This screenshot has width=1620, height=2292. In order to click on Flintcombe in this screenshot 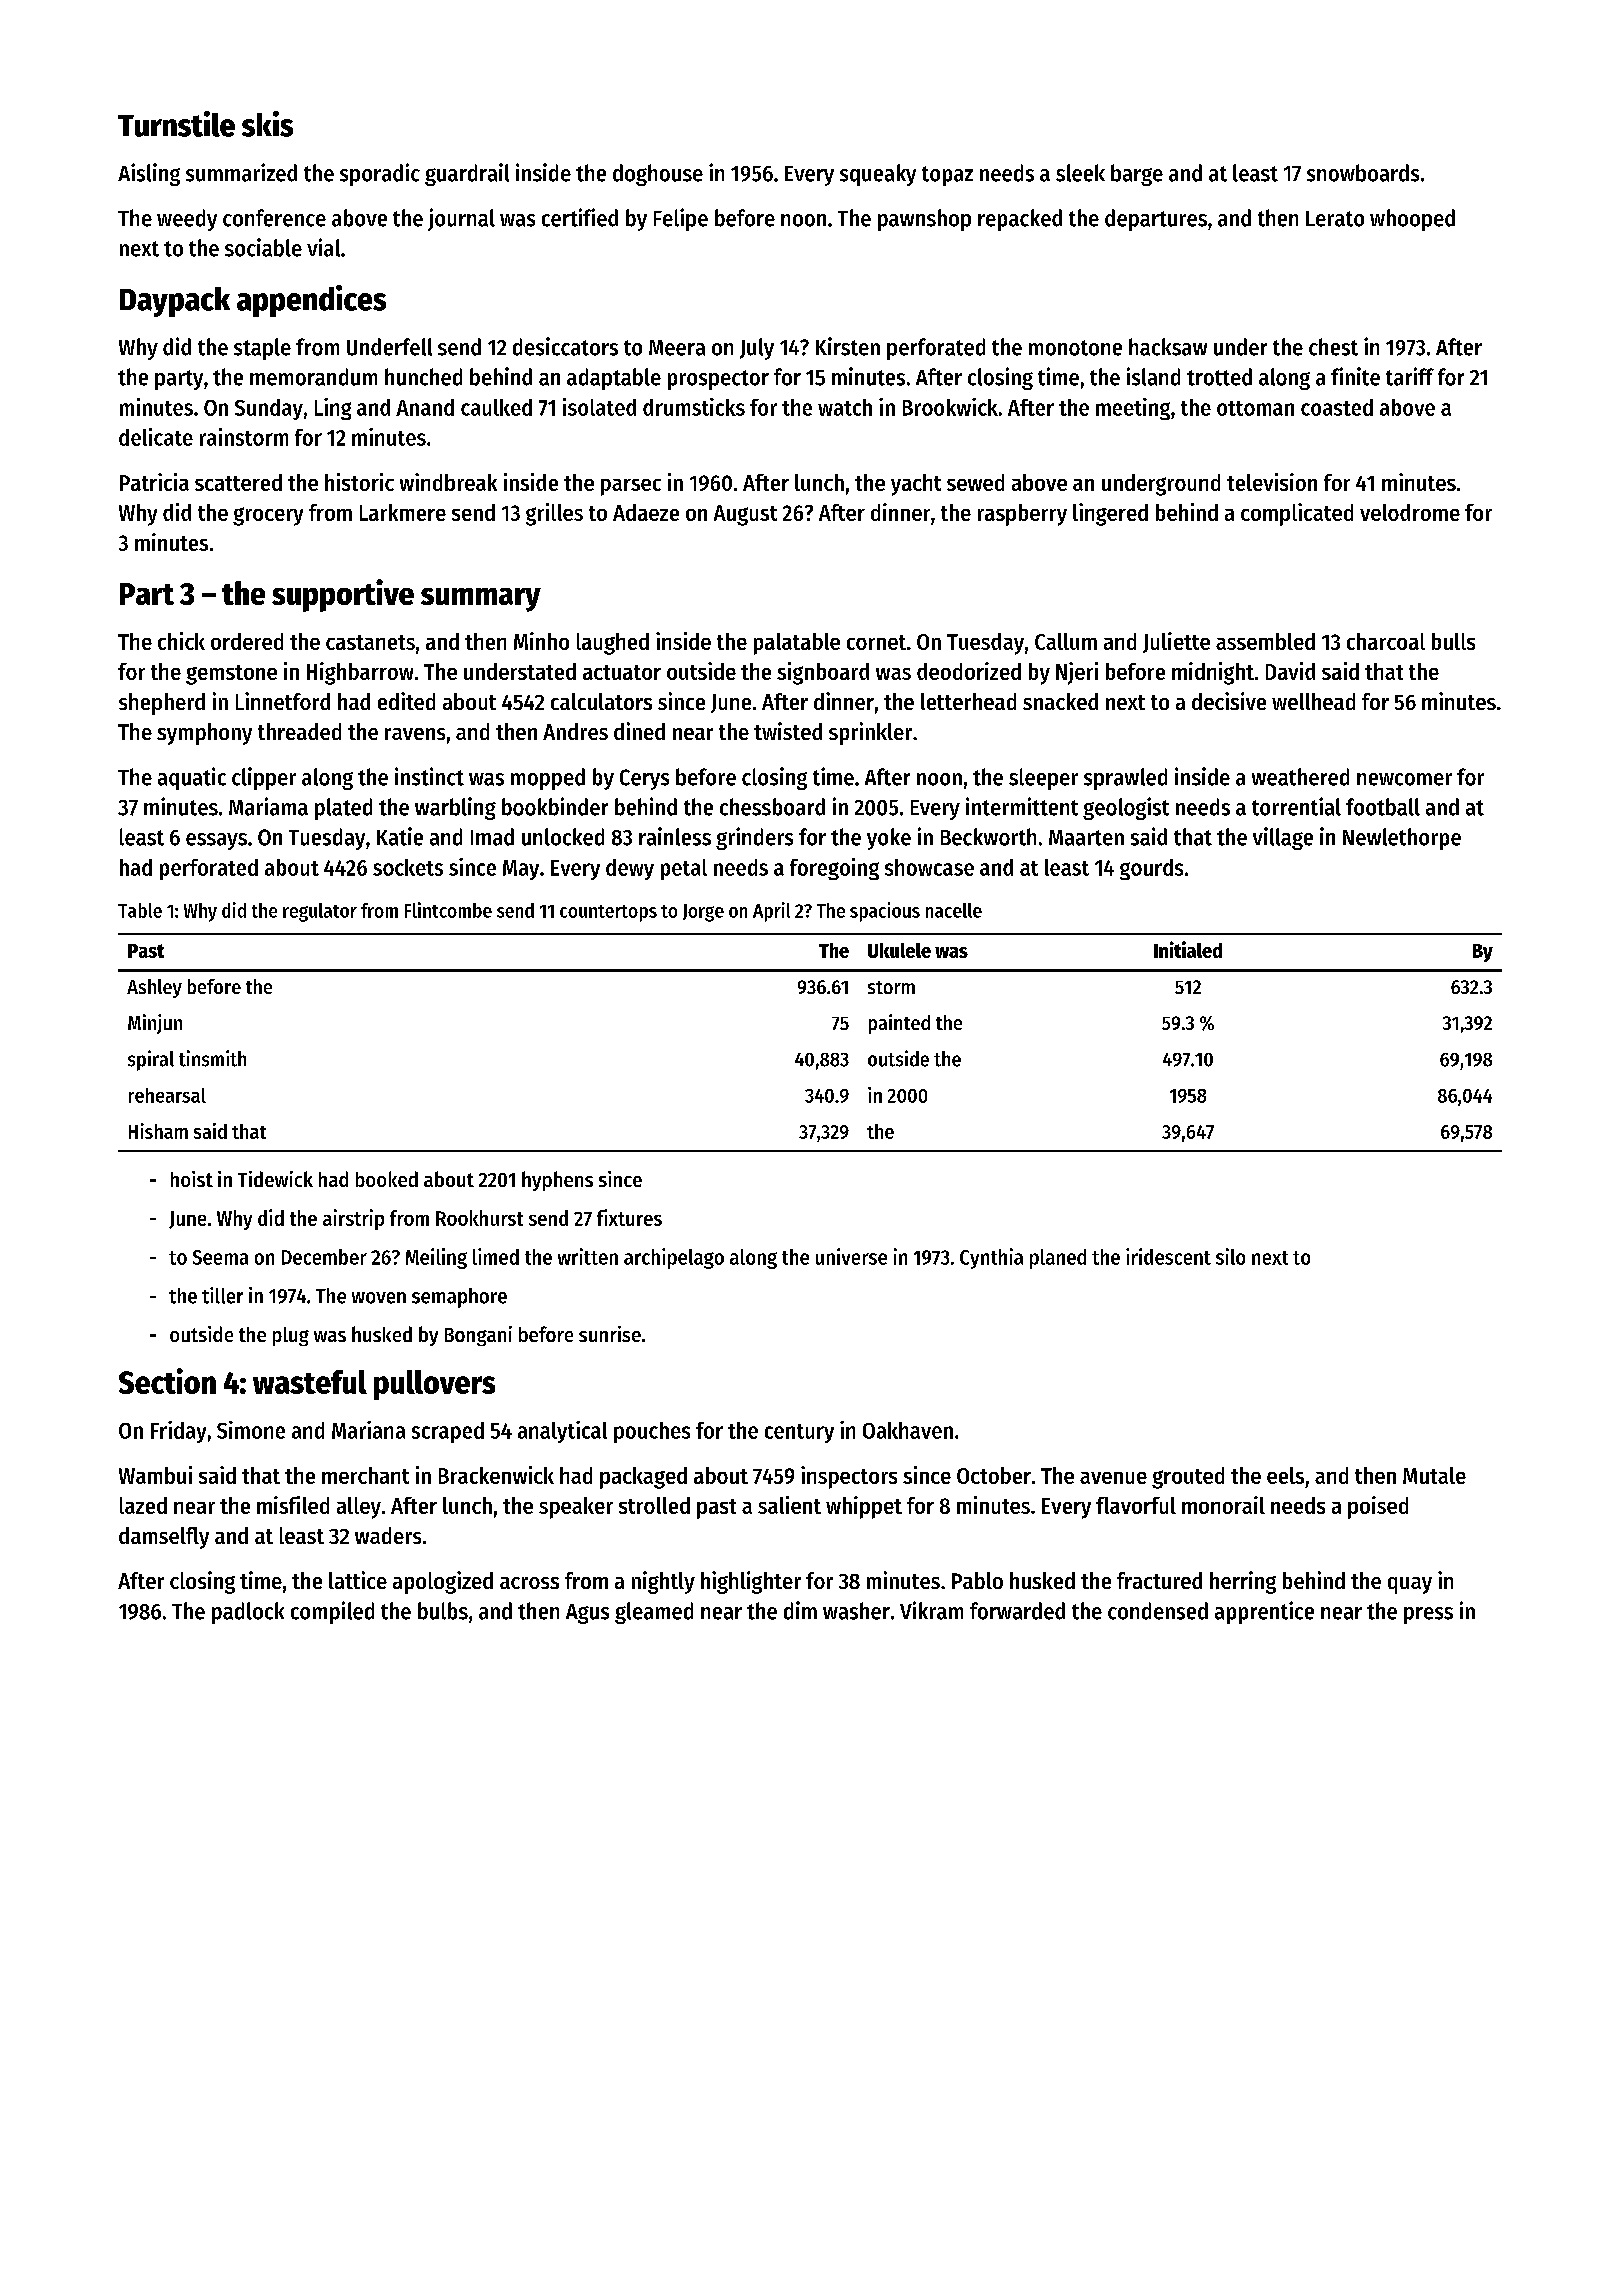, I will do `click(448, 910)`.
